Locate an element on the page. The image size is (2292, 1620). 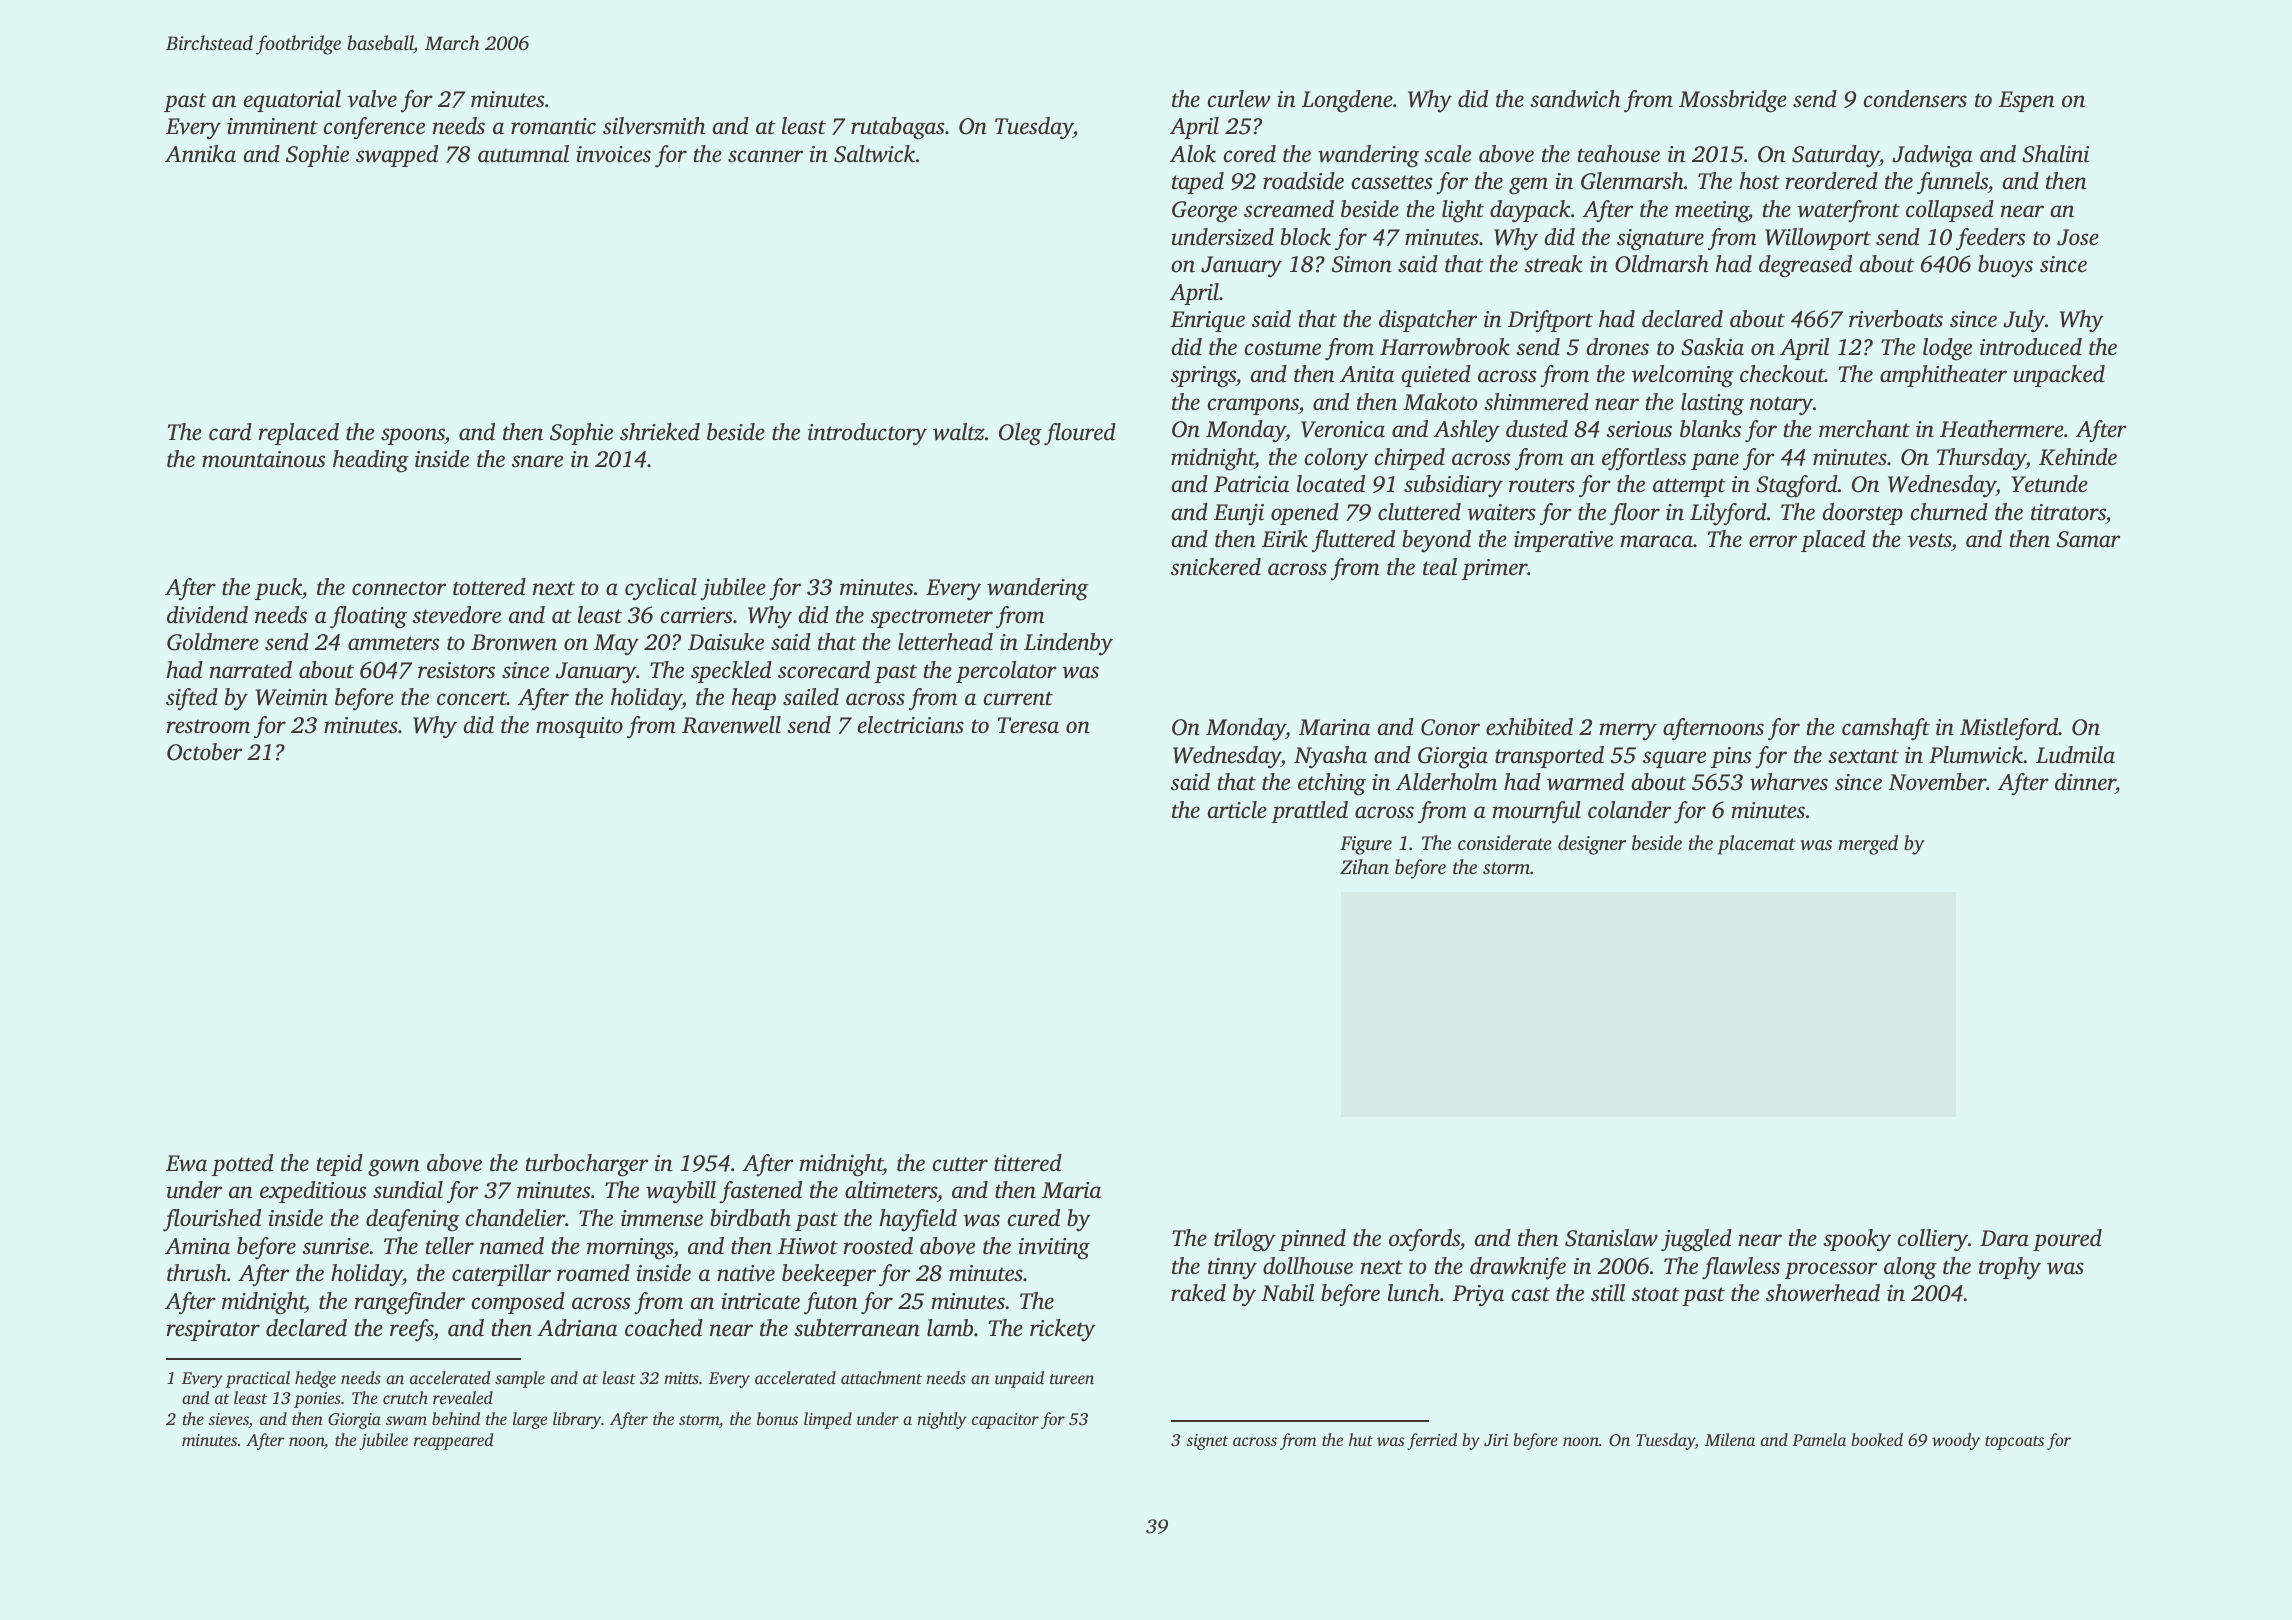
spooky is located at coordinates (1857, 1240).
